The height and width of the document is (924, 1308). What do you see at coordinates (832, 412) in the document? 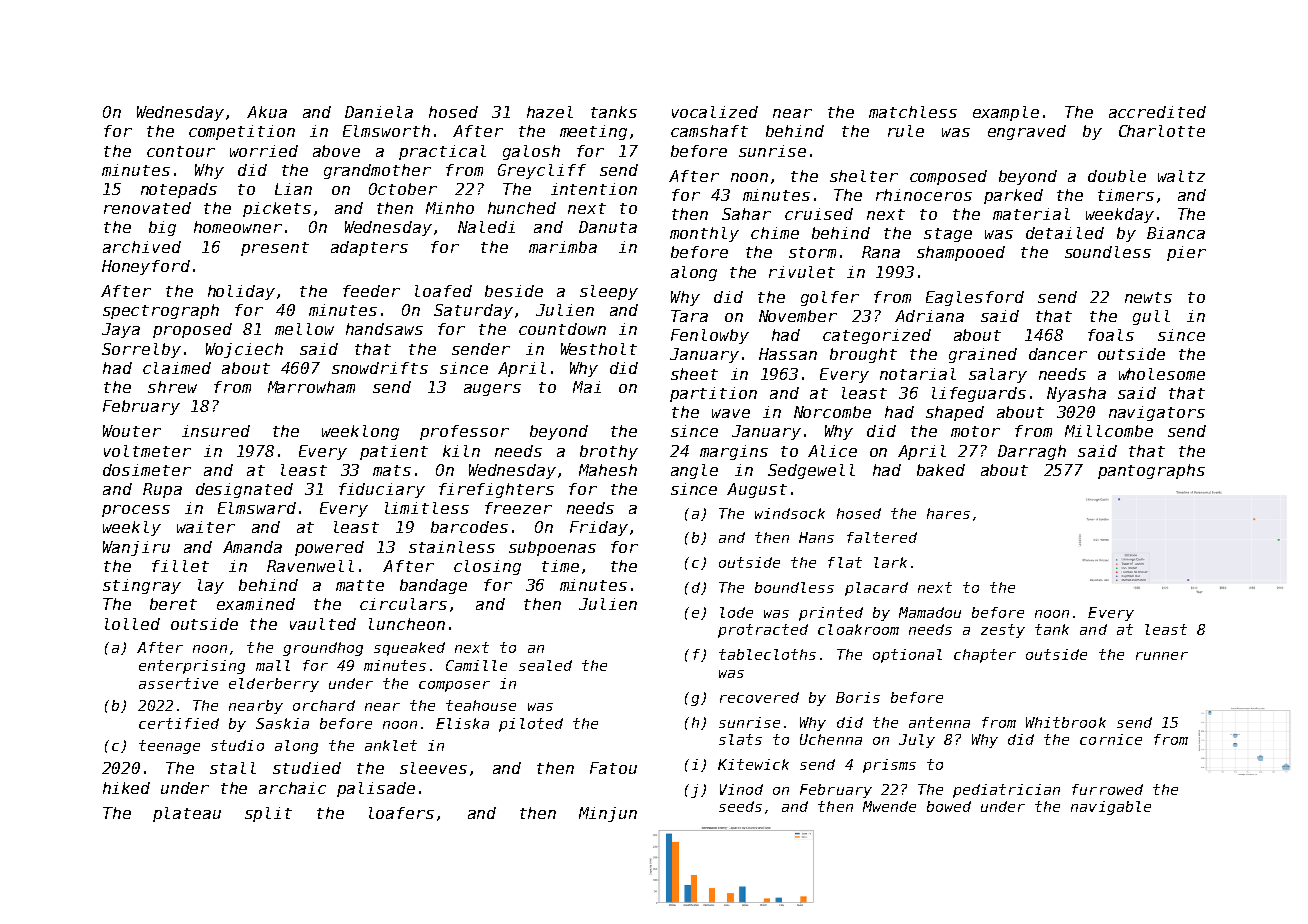
I see `Norcombe` at bounding box center [832, 412].
